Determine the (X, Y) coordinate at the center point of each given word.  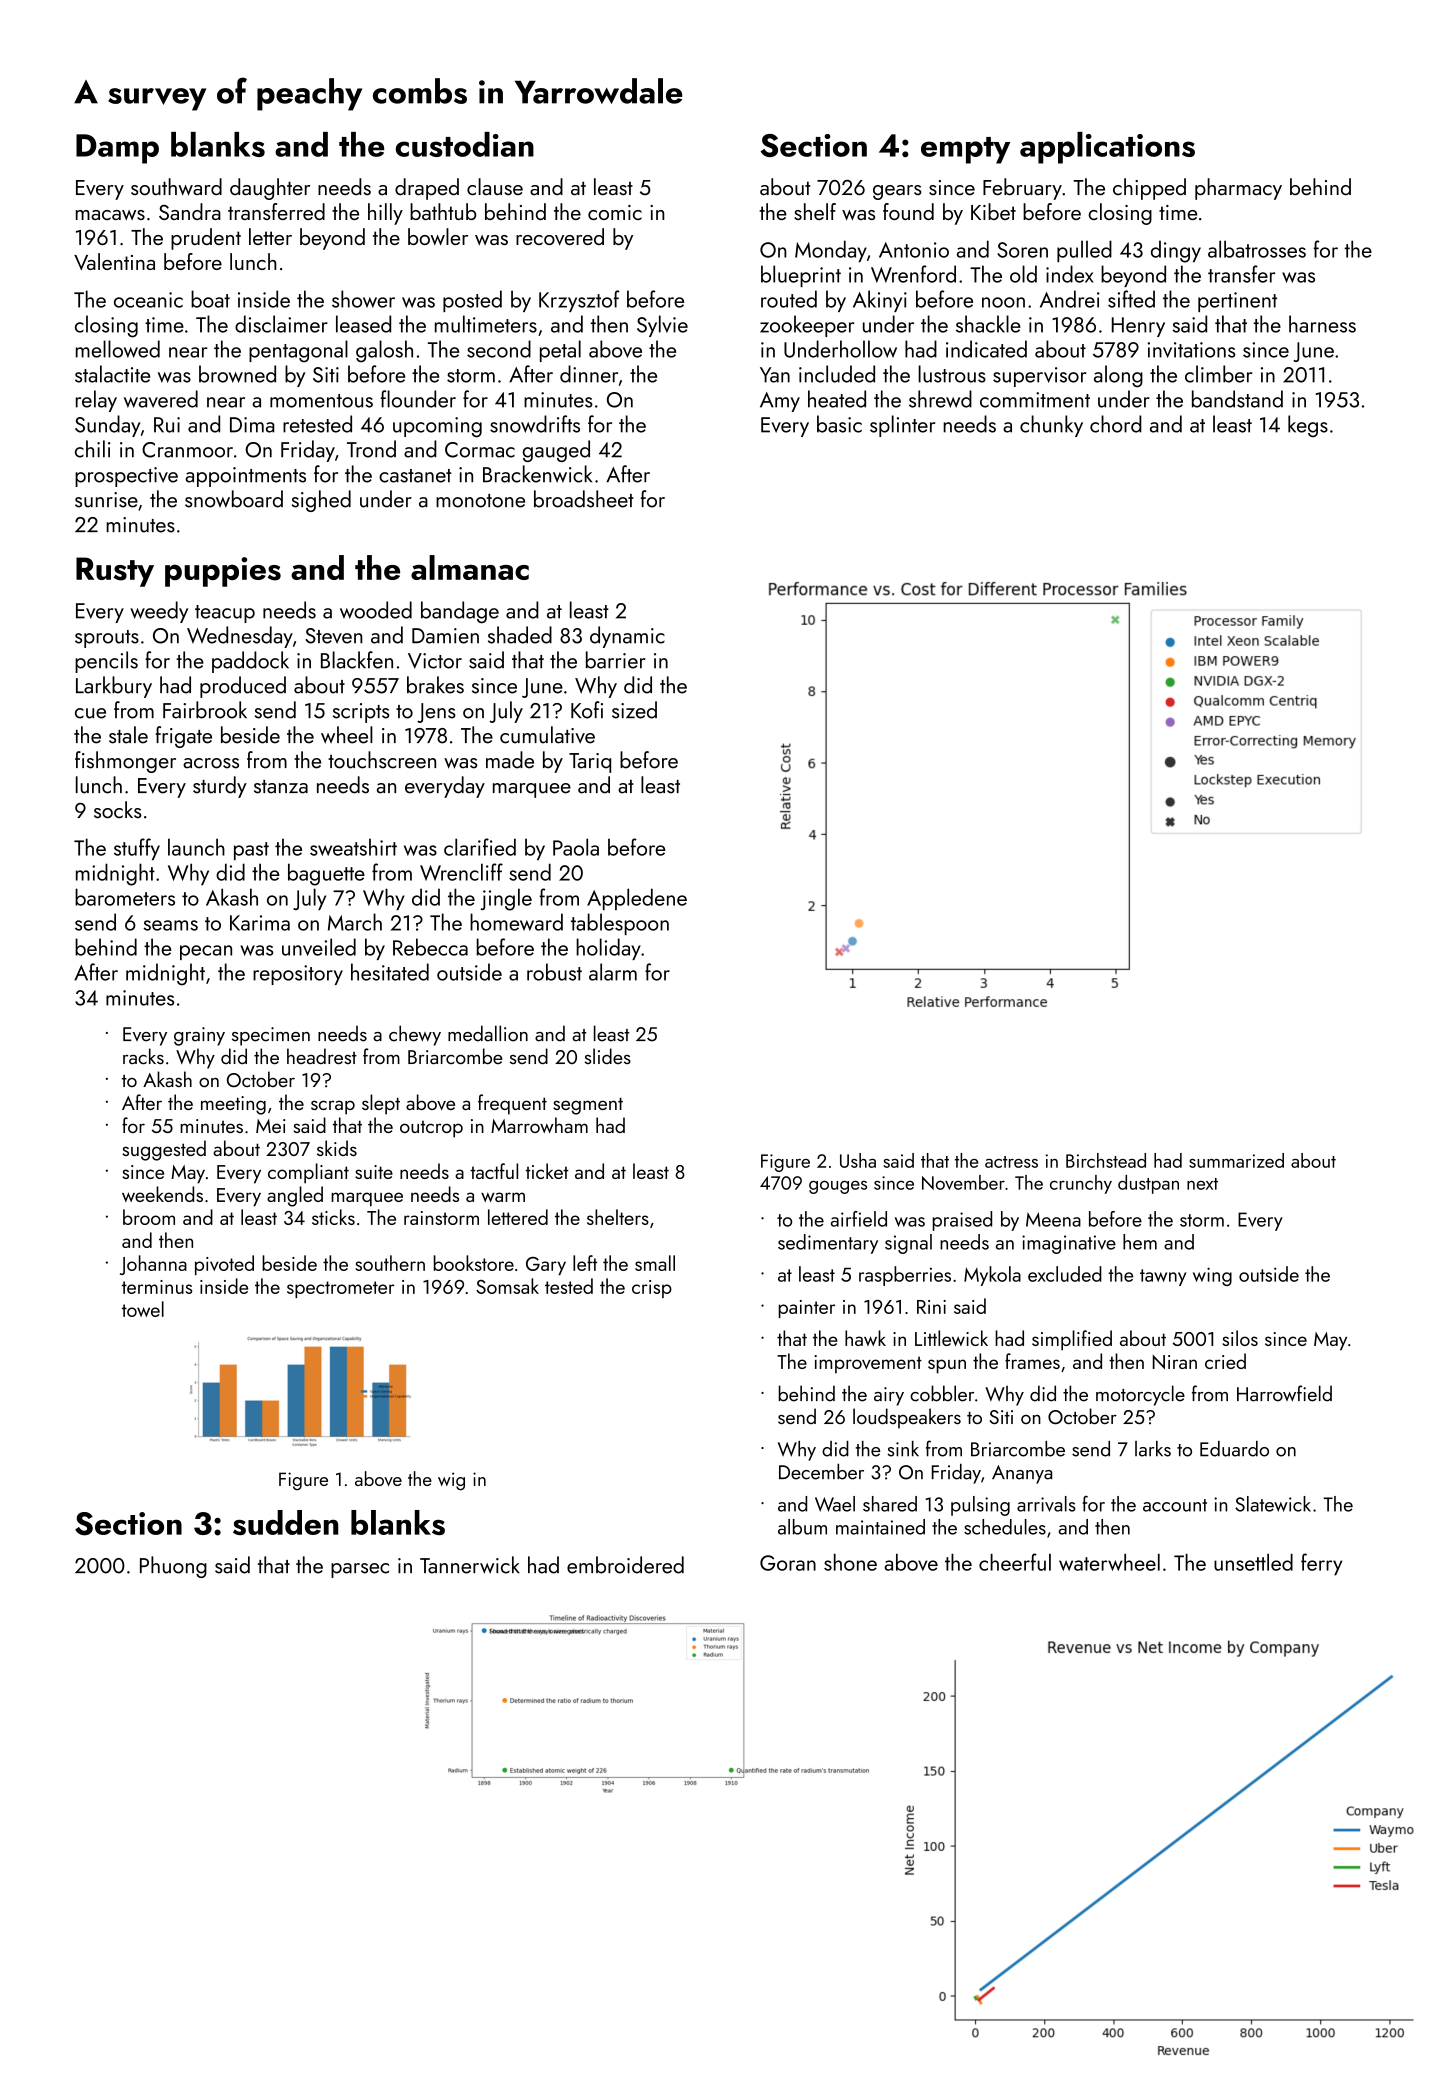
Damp (117, 149)
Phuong (173, 1567)
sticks (333, 1217)
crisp (652, 1289)
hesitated (390, 972)
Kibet (993, 211)
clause (495, 187)
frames (1032, 1361)
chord (1116, 424)
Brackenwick (537, 474)
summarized (1236, 1160)
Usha (858, 1160)
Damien (445, 636)
